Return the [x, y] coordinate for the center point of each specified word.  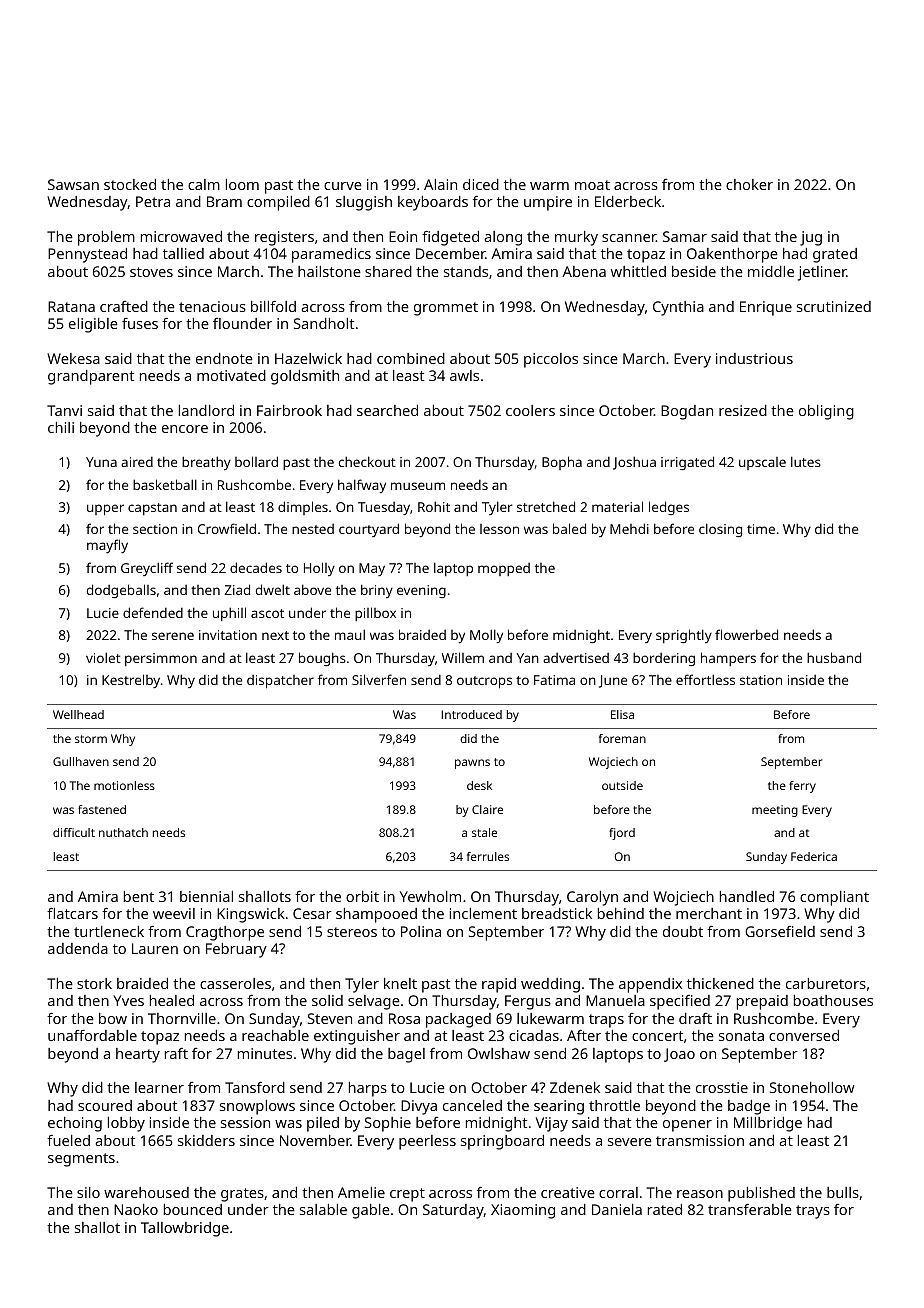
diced [481, 184]
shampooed [376, 915]
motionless [124, 785]
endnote [224, 358]
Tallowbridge [185, 1229]
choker [749, 184]
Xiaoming [523, 1211]
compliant [834, 898]
